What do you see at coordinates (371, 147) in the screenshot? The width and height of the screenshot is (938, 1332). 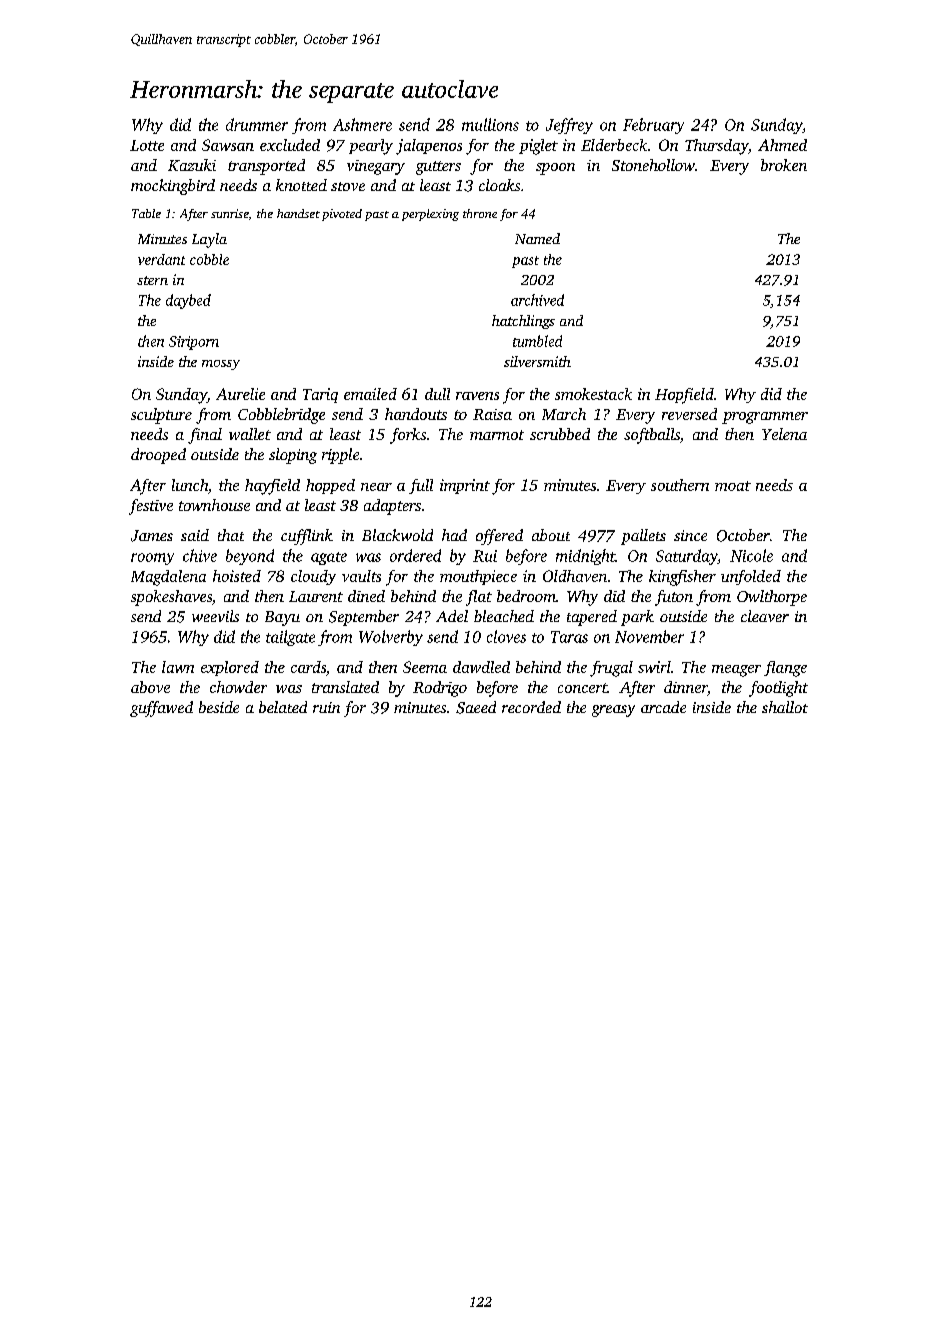 I see `pearly` at bounding box center [371, 147].
